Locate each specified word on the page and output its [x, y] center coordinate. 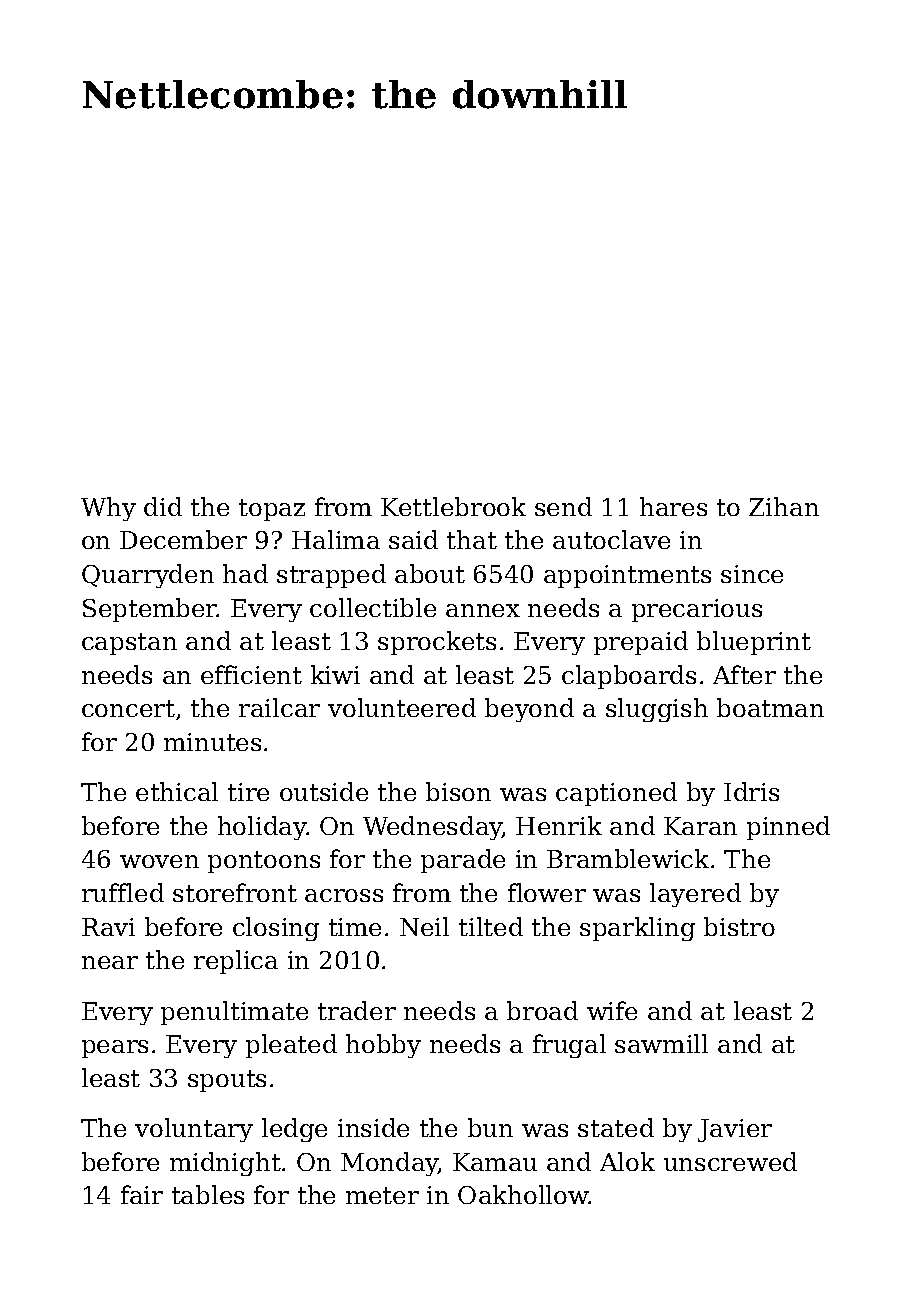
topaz [272, 510]
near [110, 962]
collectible [373, 607]
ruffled [123, 892]
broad [542, 1010]
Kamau [495, 1162]
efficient [251, 674]
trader [357, 1010]
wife [612, 1010]
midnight [225, 1164]
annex [483, 610]
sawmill [661, 1043]
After [744, 674]
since [752, 574]
